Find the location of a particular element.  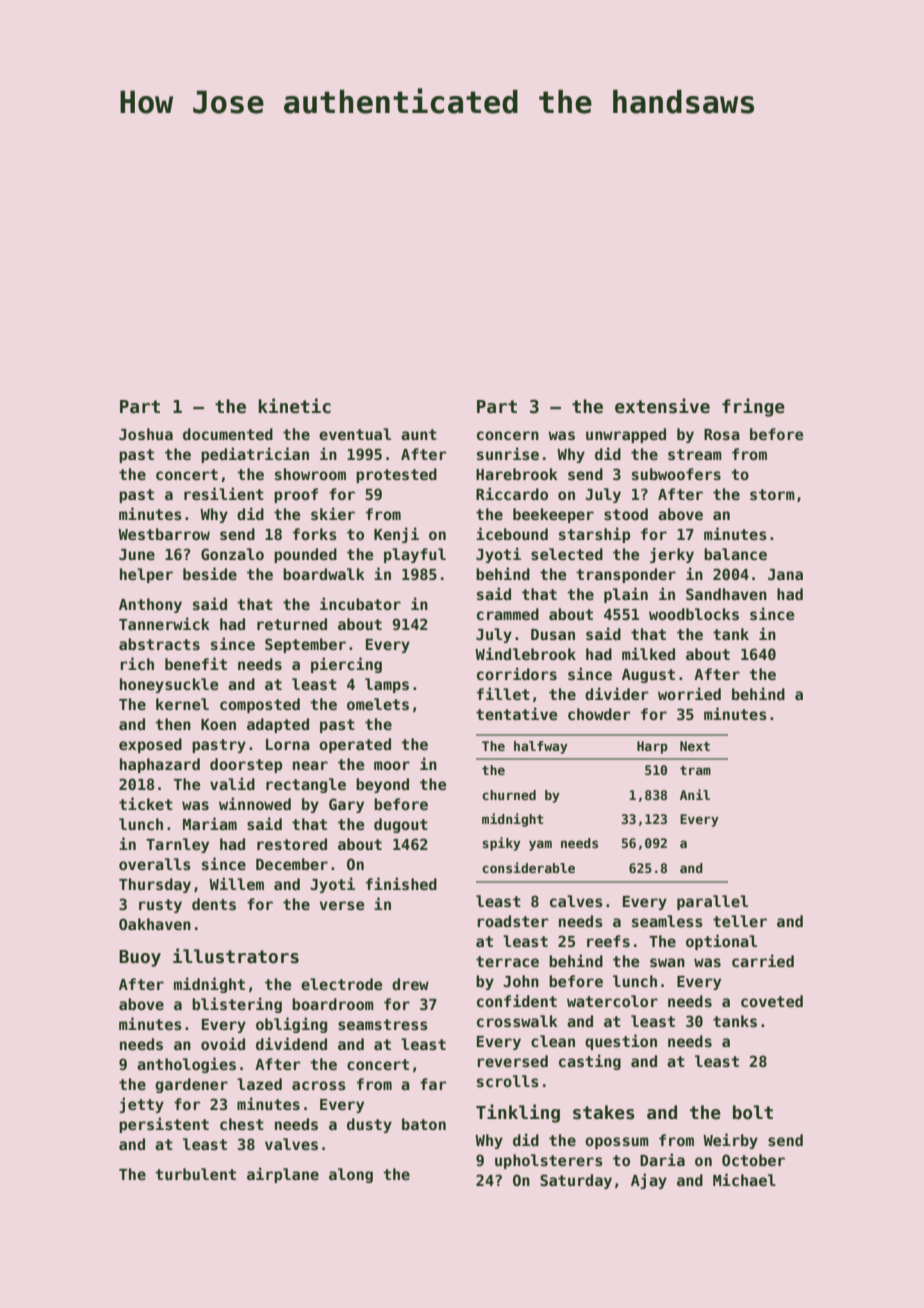

terrace is located at coordinates (507, 961).
